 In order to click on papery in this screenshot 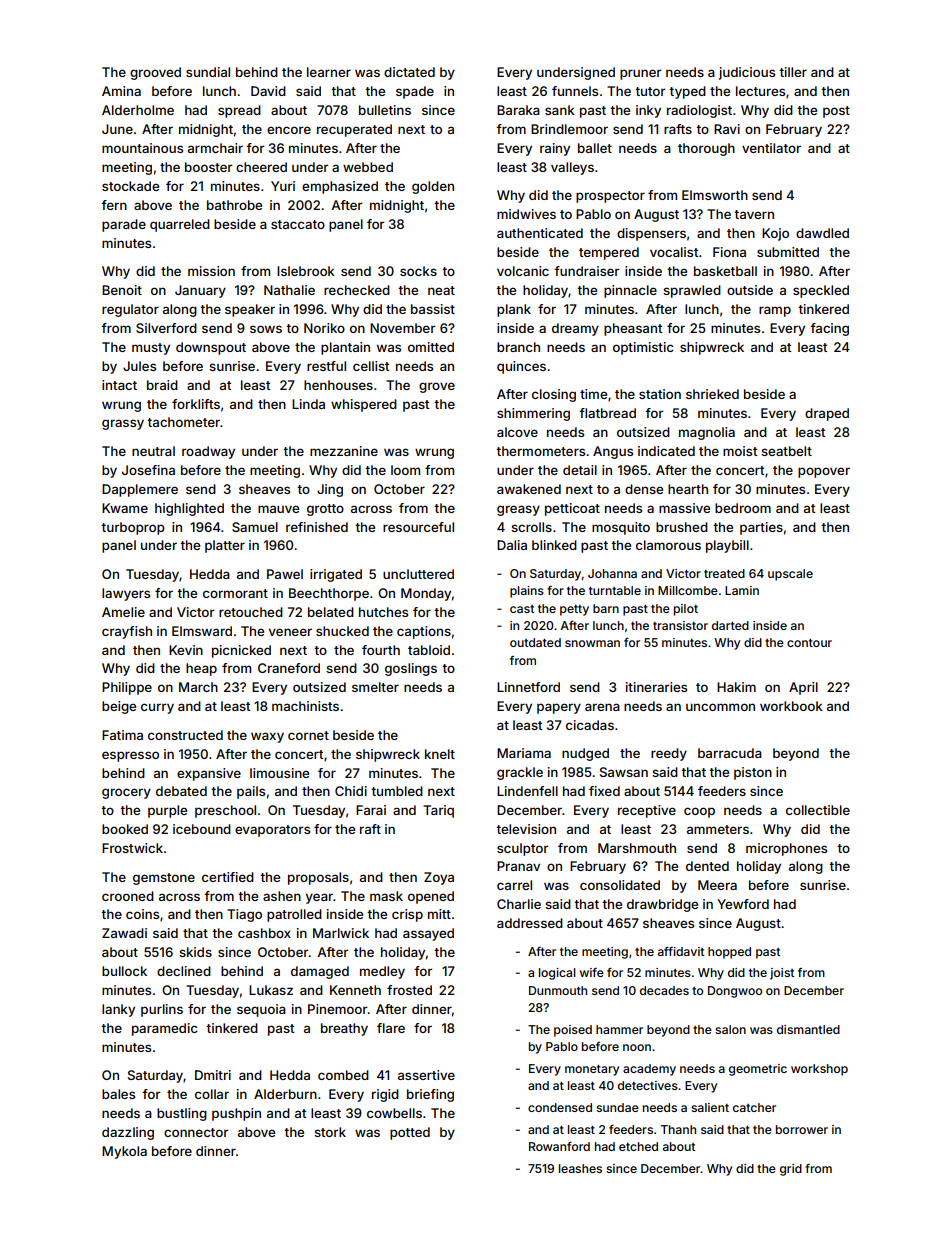, I will do `click(559, 708)`.
